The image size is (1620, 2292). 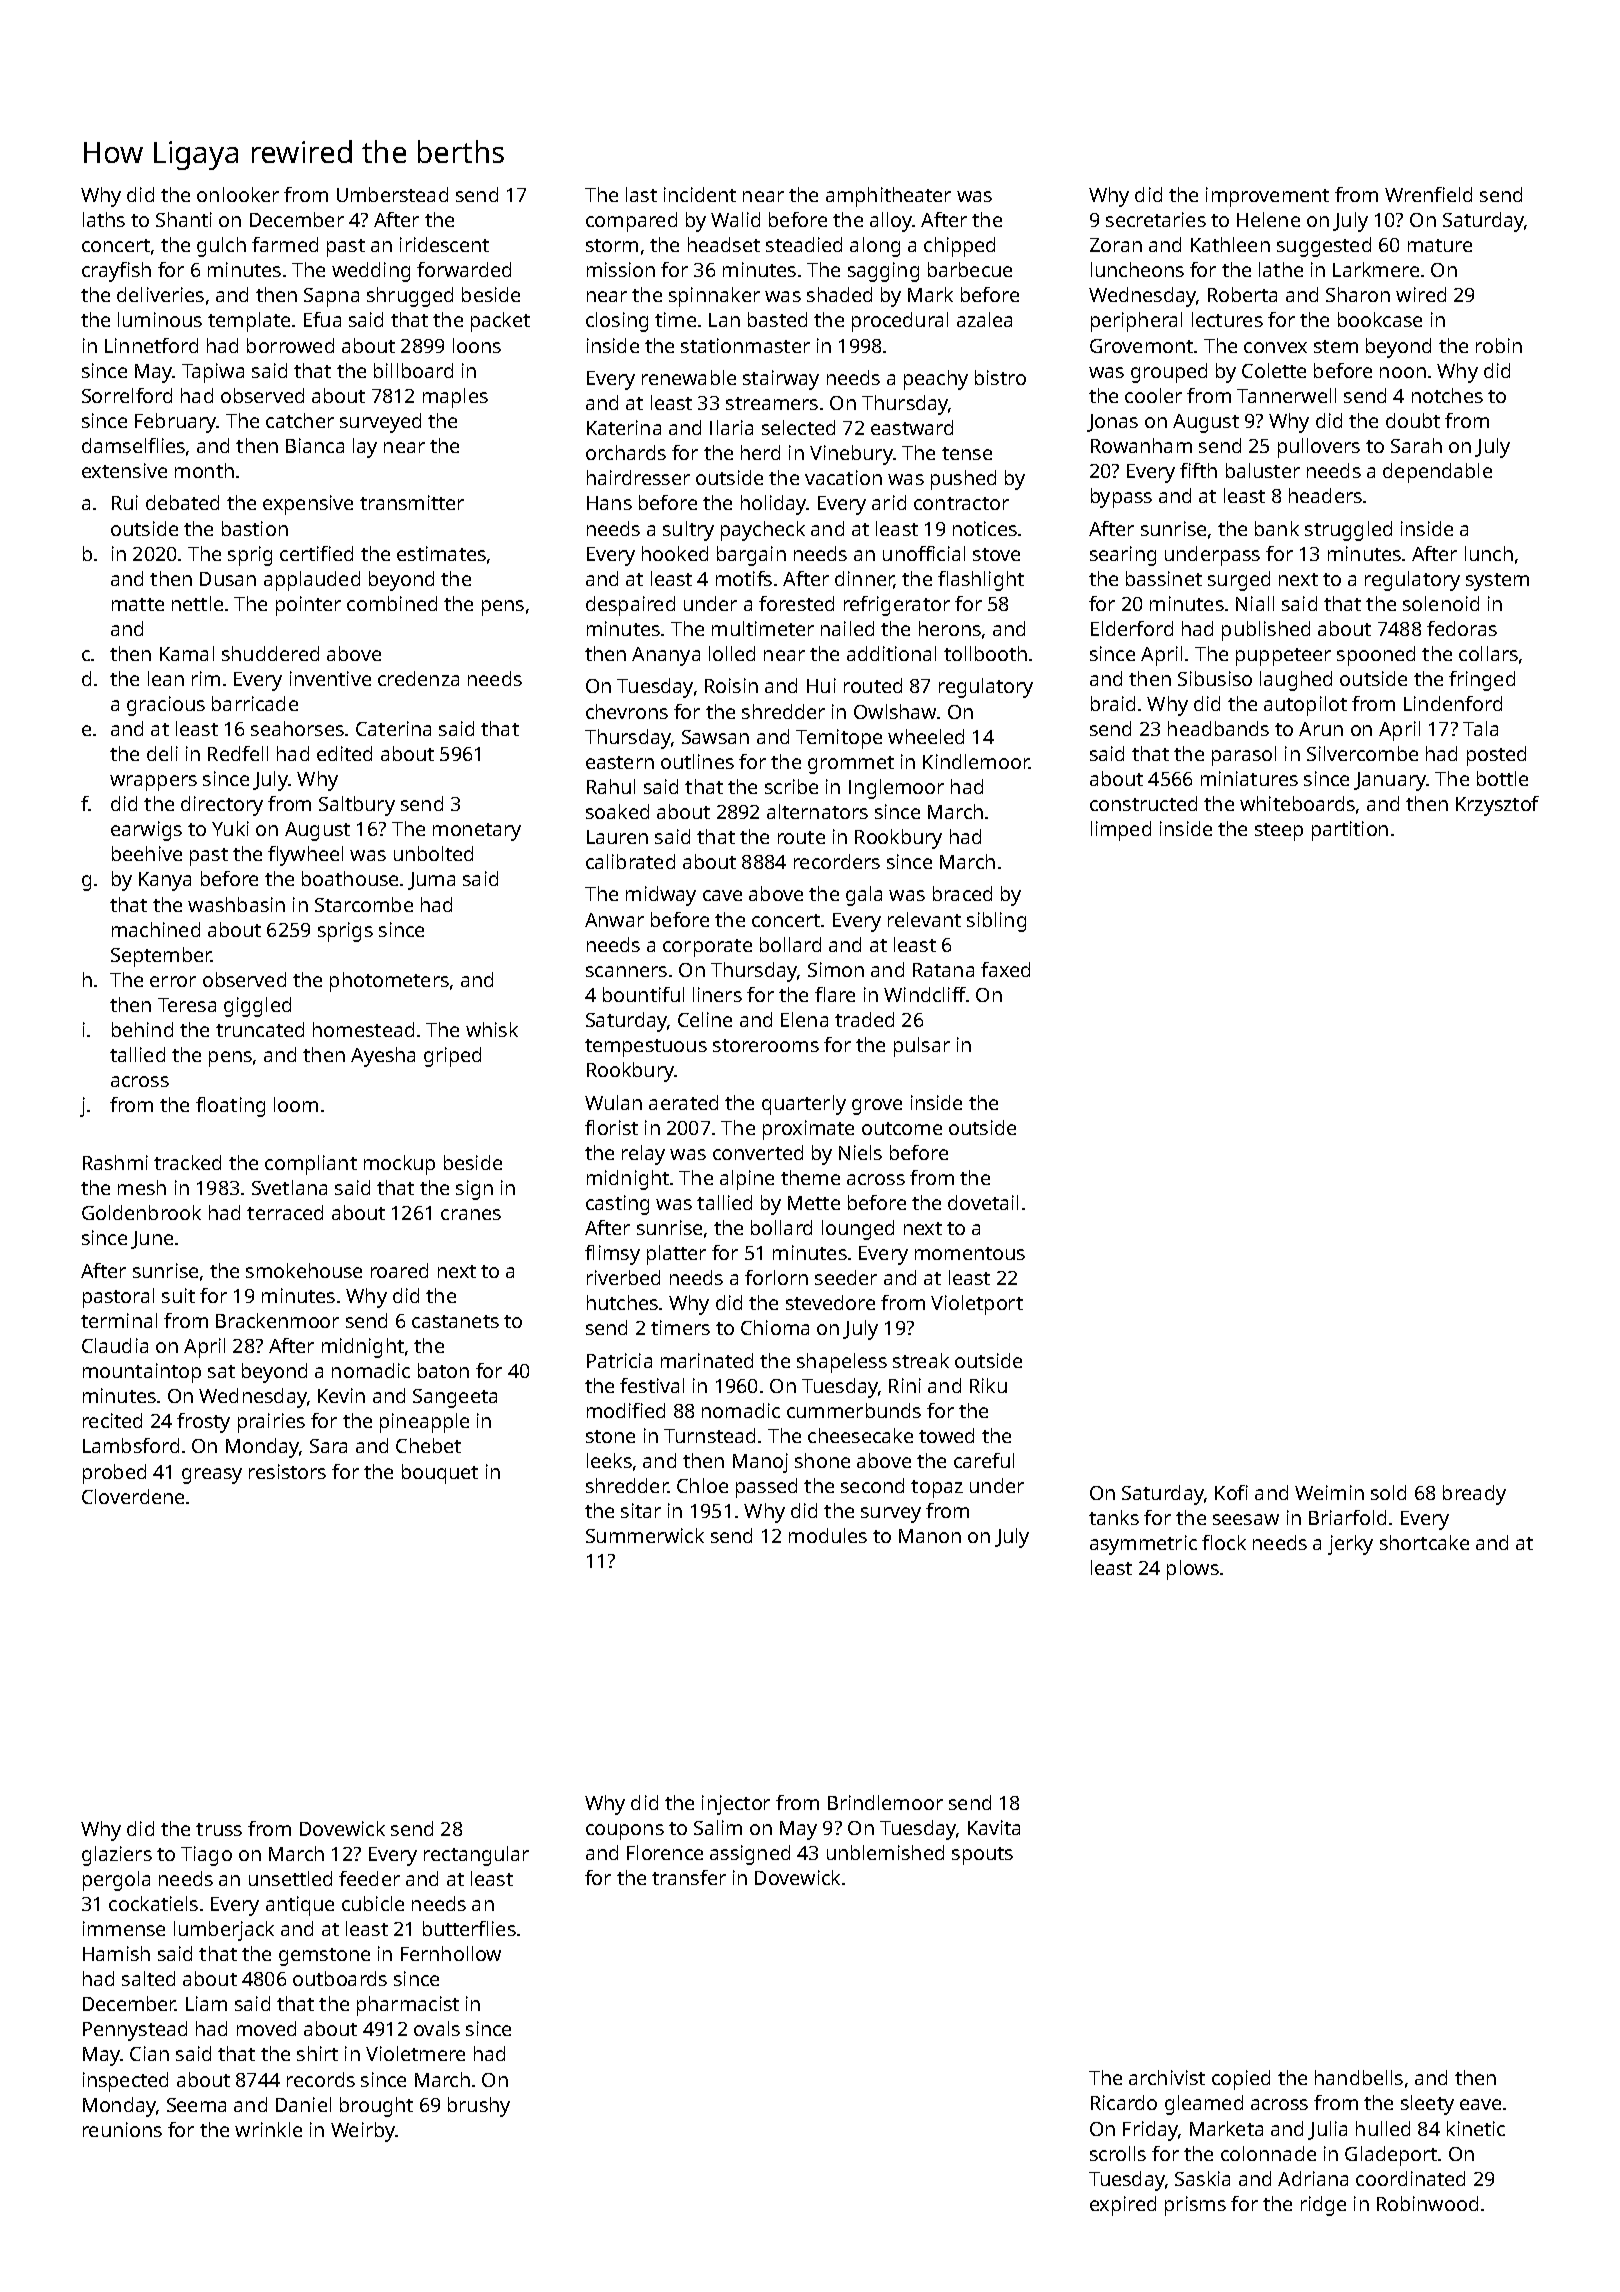 What do you see at coordinates (1255, 603) in the screenshot?
I see `Niall` at bounding box center [1255, 603].
